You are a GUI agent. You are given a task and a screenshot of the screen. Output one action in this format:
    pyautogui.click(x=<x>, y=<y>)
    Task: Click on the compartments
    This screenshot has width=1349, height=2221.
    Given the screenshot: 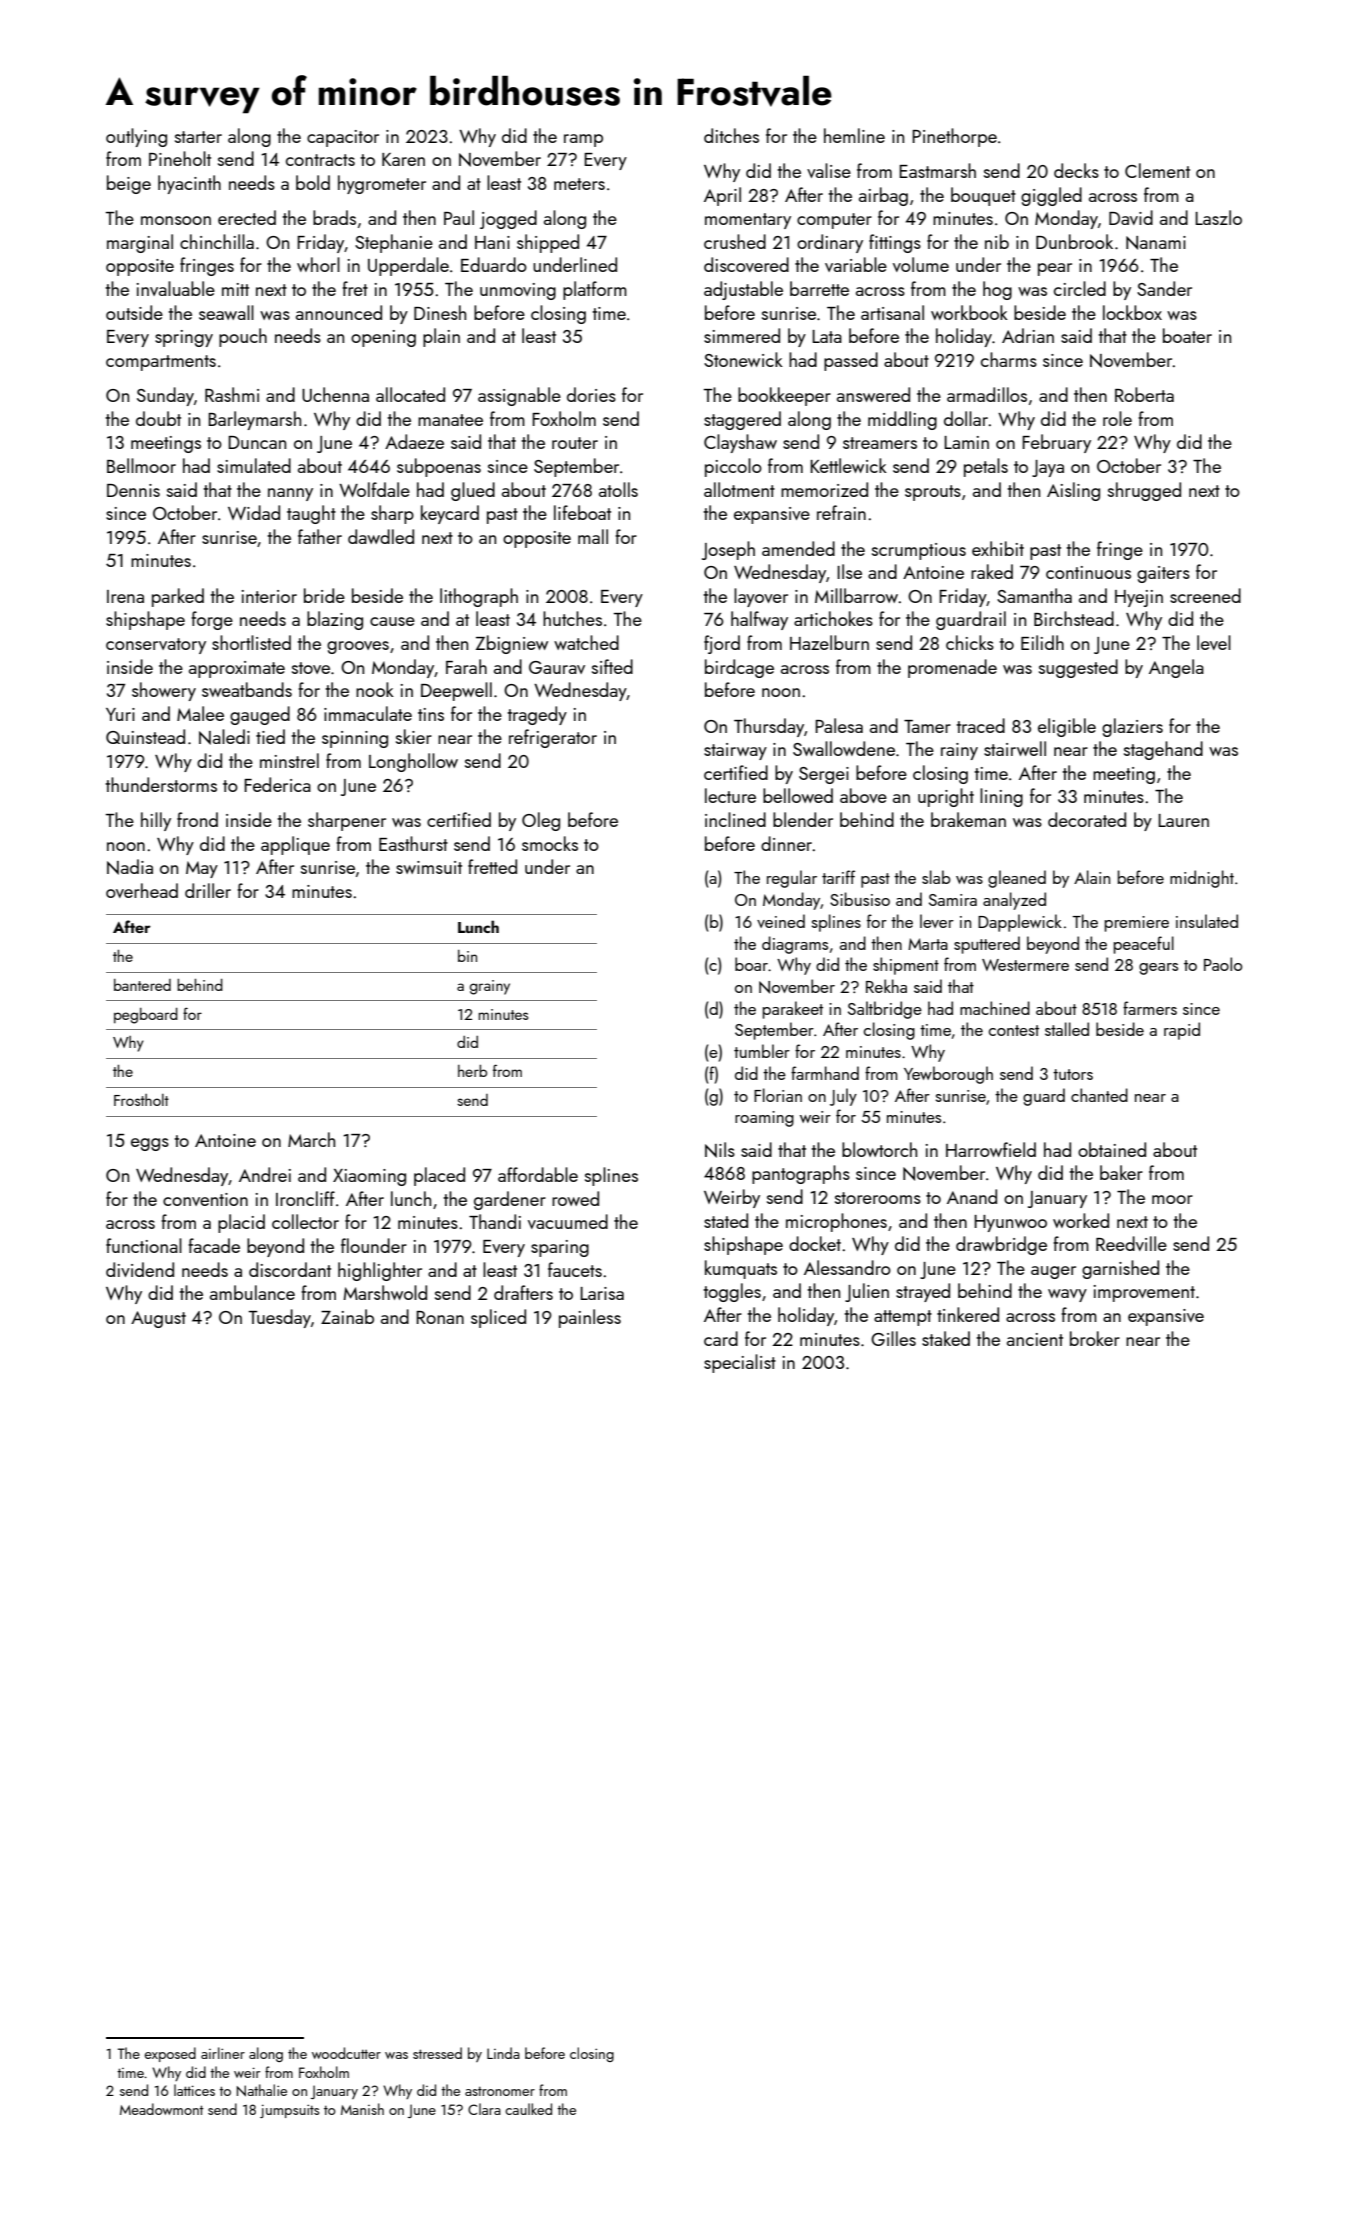 What is the action you would take?
    pyautogui.click(x=161, y=363)
